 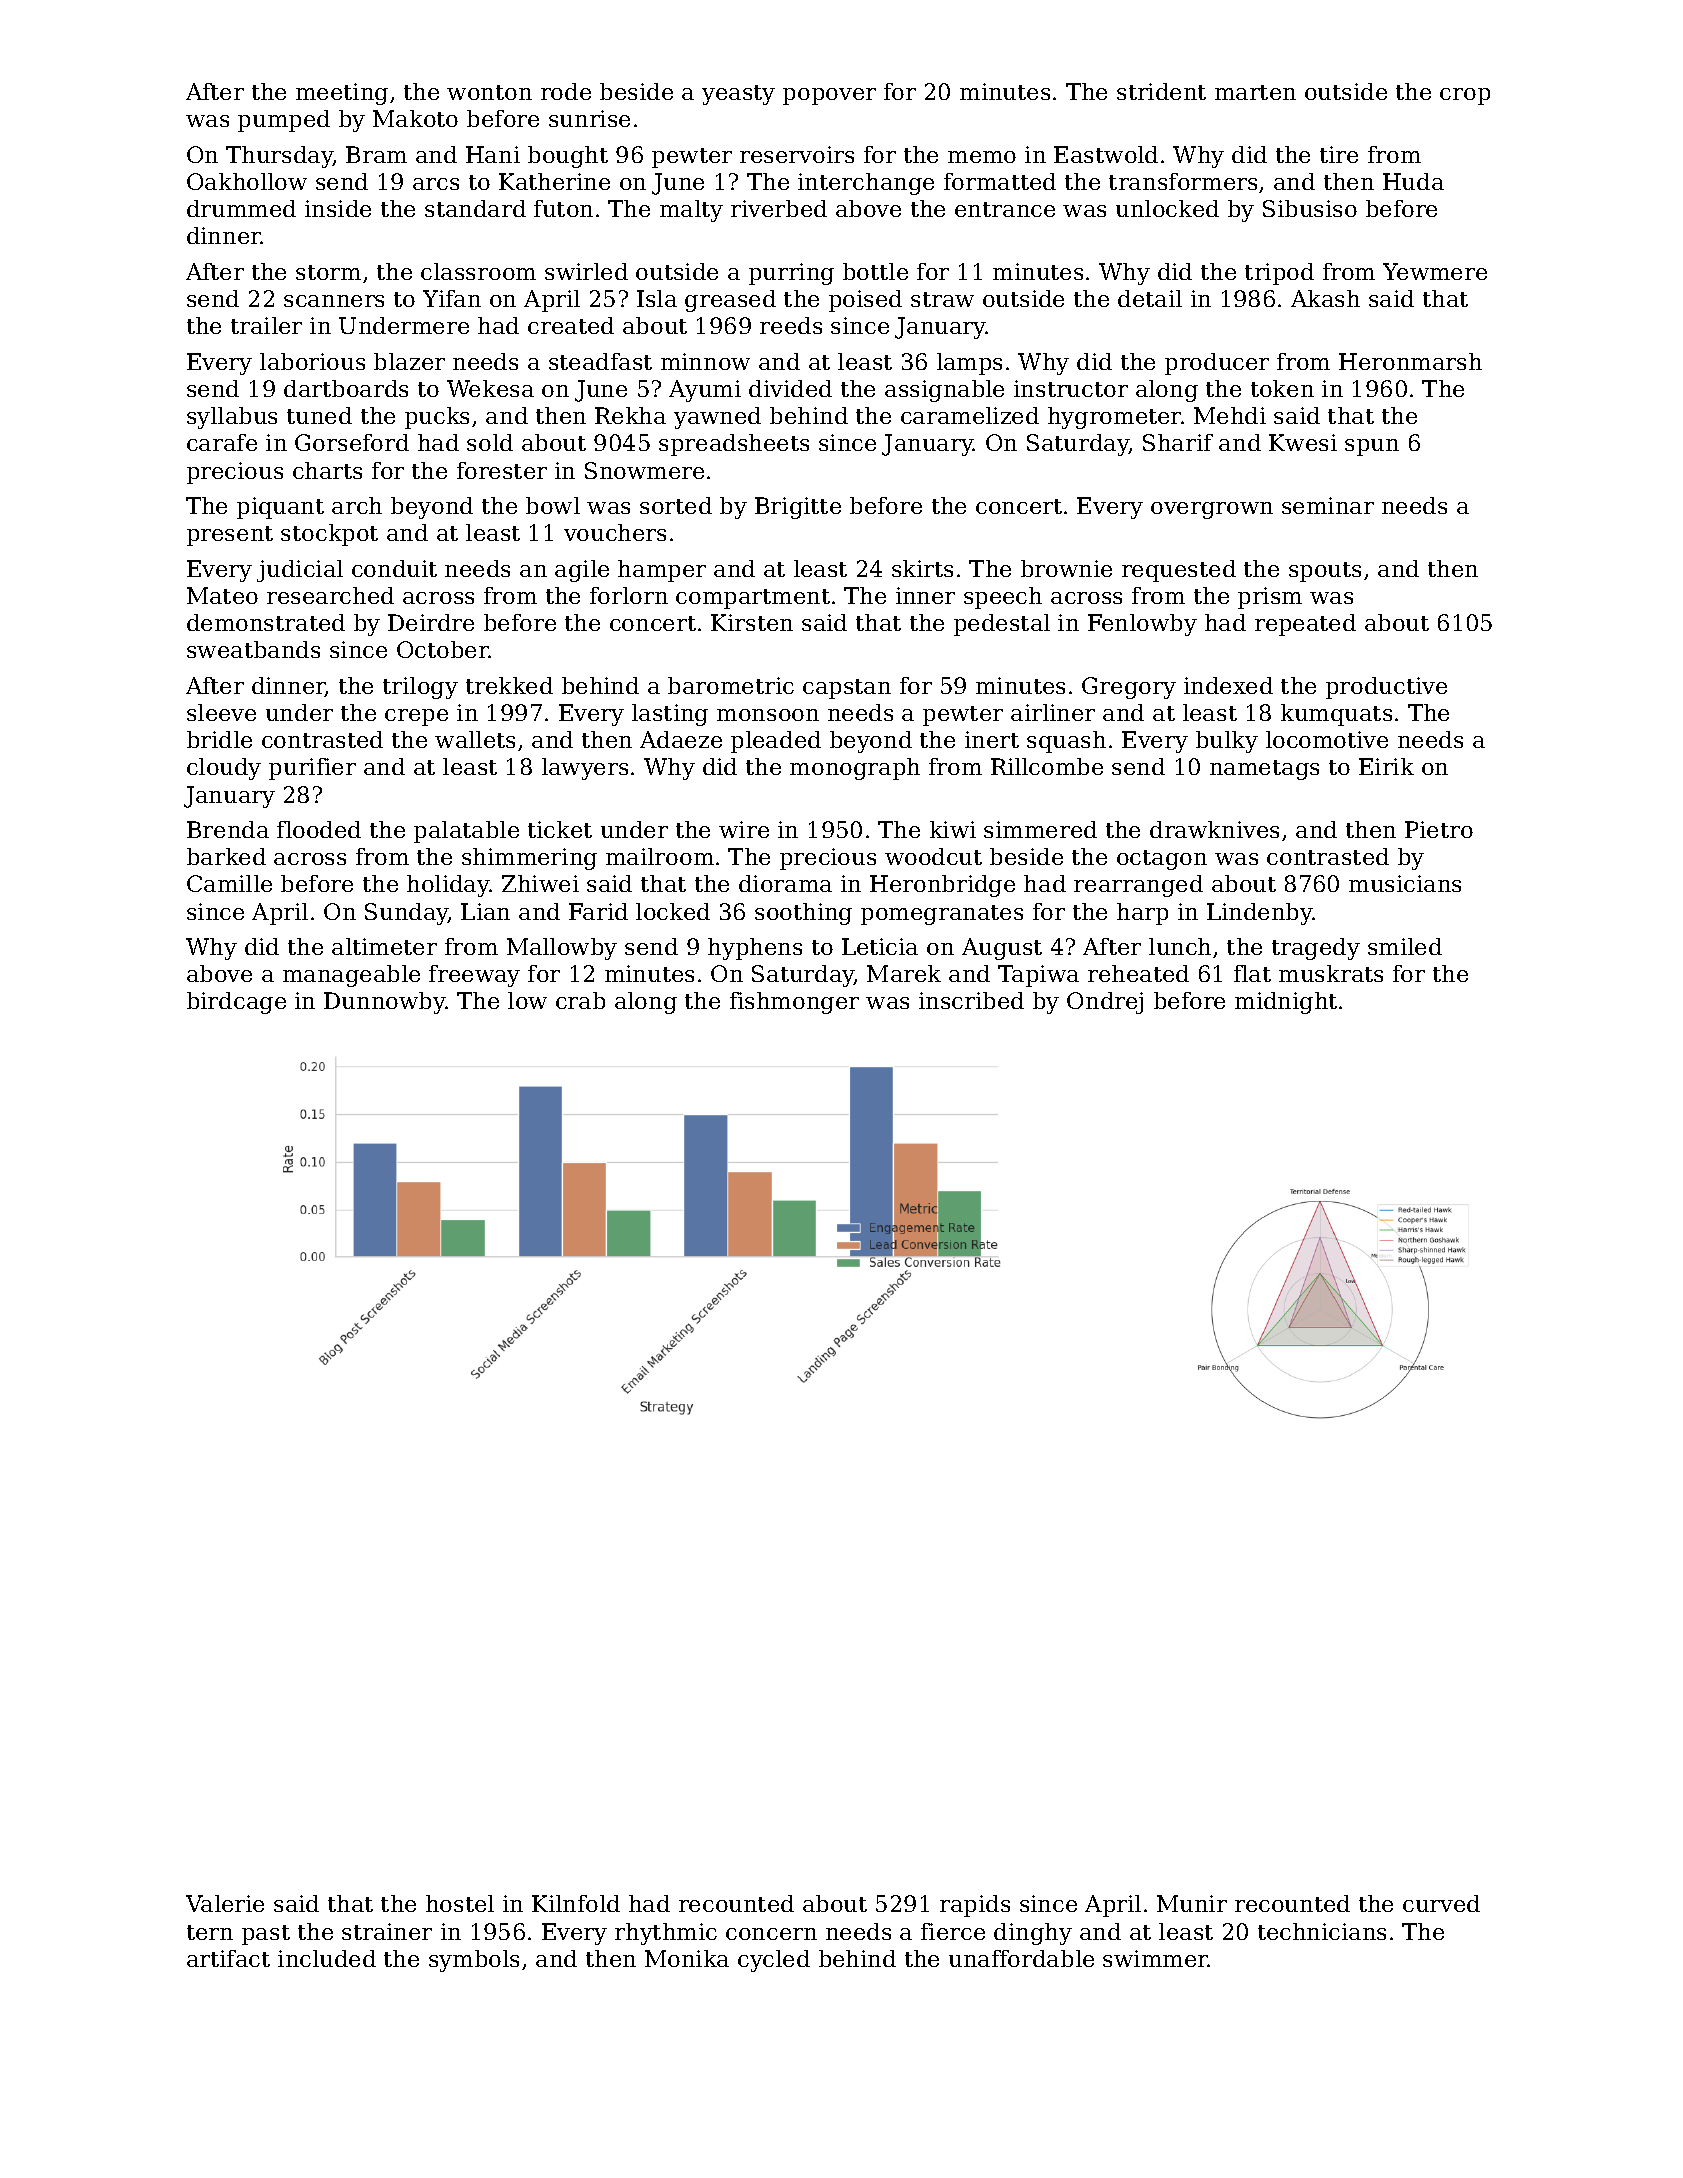 I want to click on altimeter, so click(x=384, y=946).
